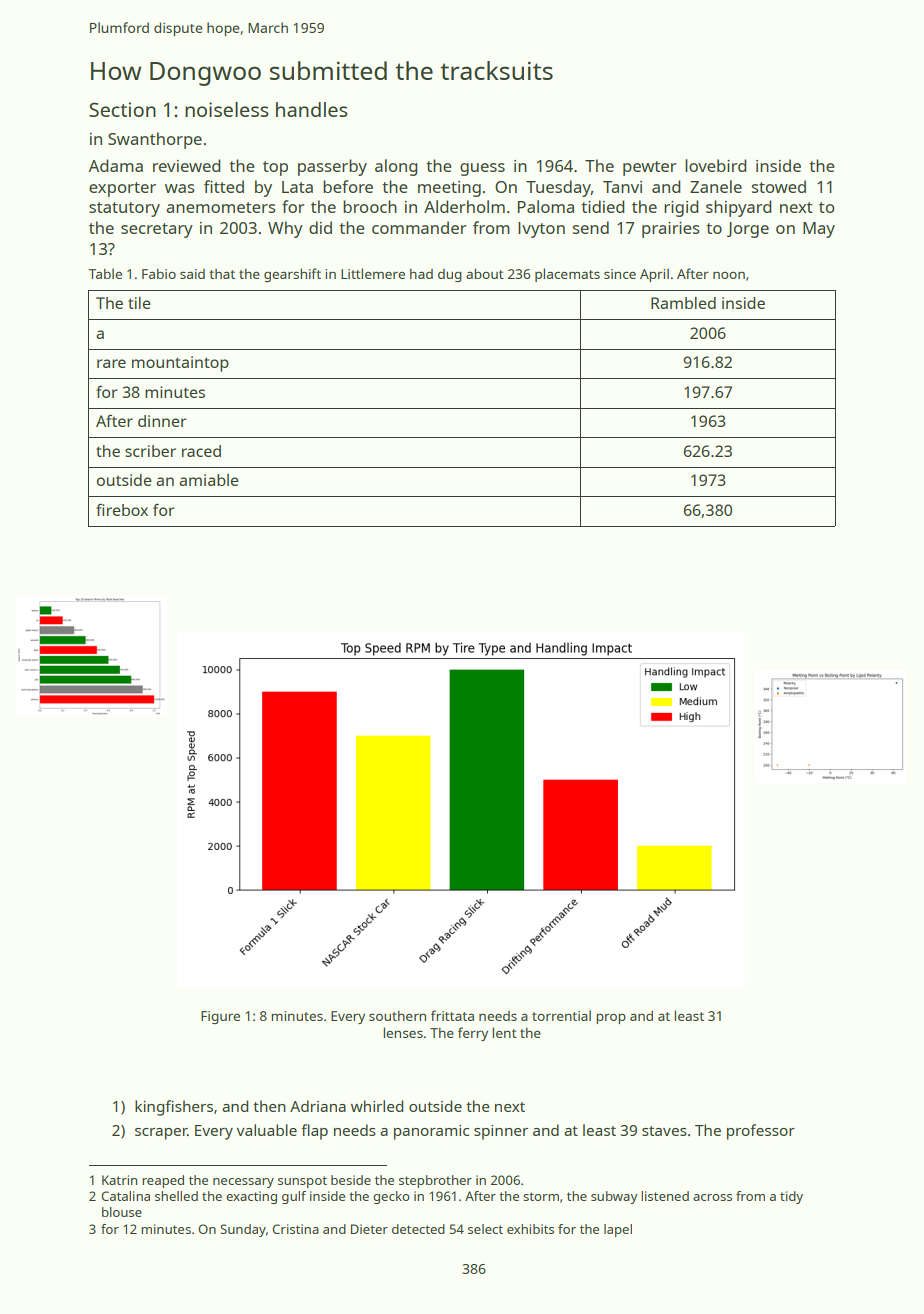 This image has height=1314, width=924. I want to click on prop, so click(611, 1018).
